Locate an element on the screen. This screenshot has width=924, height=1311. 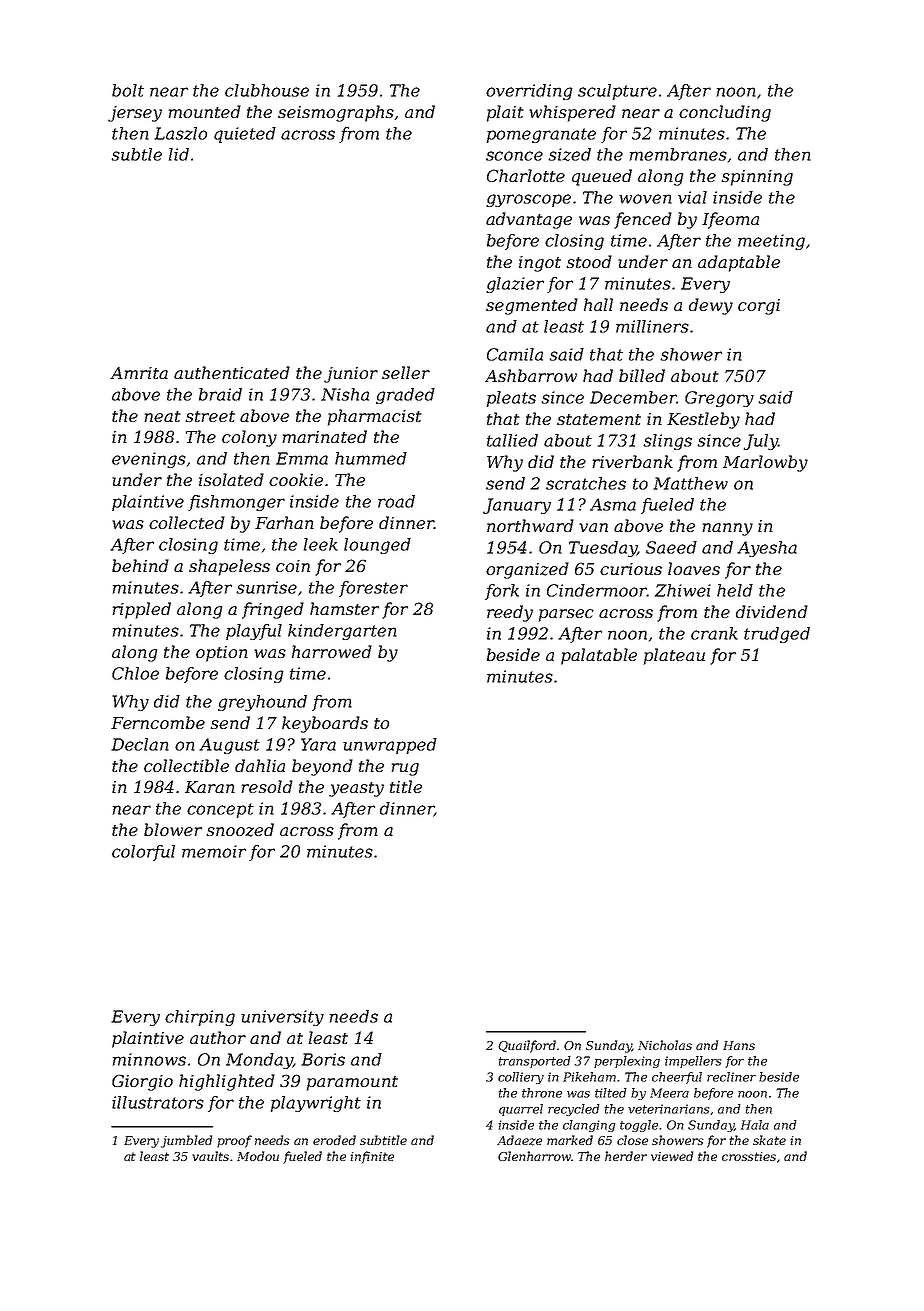
December is located at coordinates (633, 397).
